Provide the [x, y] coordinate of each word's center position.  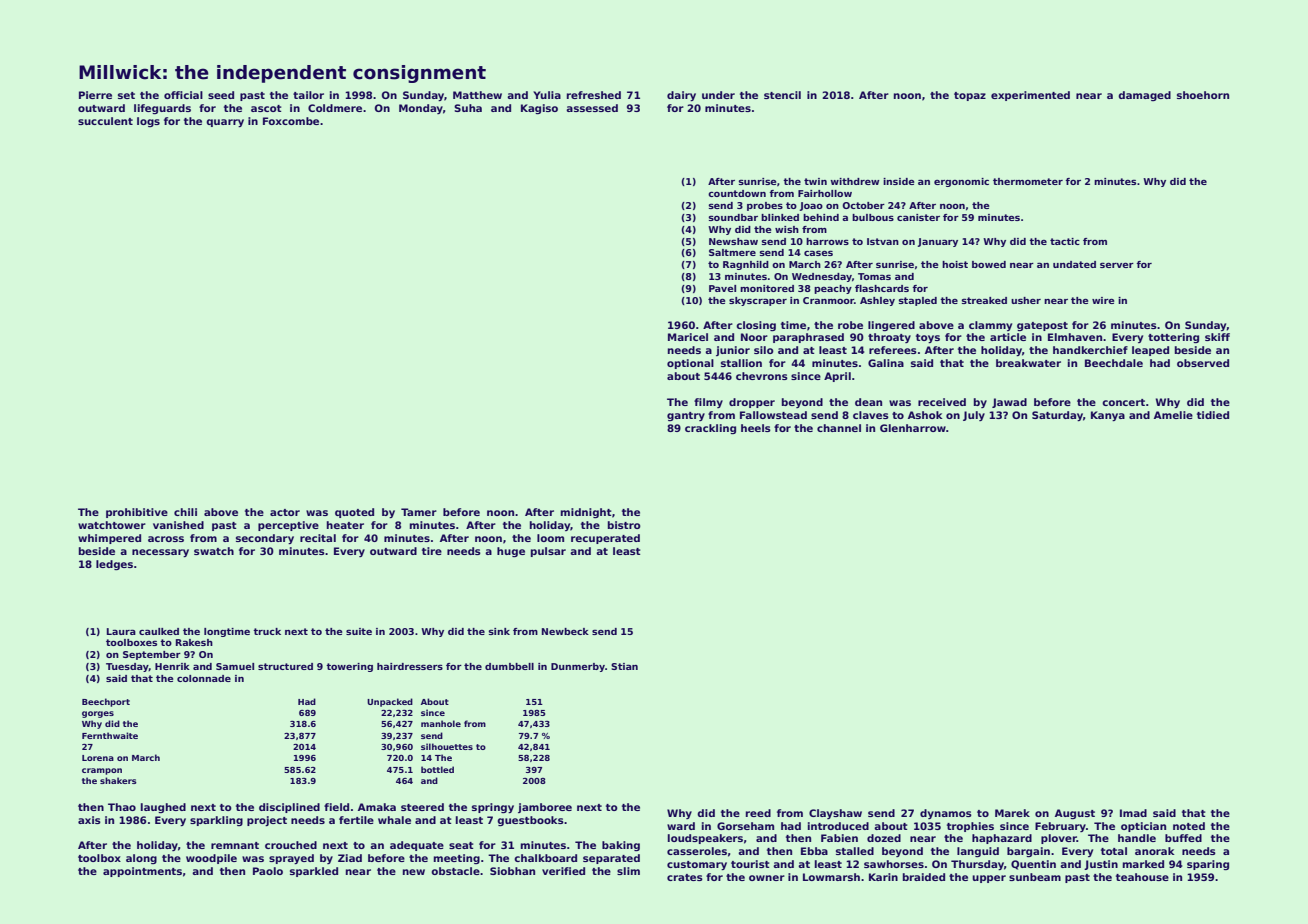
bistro [624, 525]
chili [185, 512]
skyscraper [758, 301]
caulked [159, 631]
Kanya [1108, 416]
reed [758, 813]
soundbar [733, 217]
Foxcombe [291, 121]
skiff [1217, 337]
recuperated [605, 539]
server [1117, 265]
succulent [105, 121]
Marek [1012, 813]
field [336, 807]
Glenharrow [913, 428]
